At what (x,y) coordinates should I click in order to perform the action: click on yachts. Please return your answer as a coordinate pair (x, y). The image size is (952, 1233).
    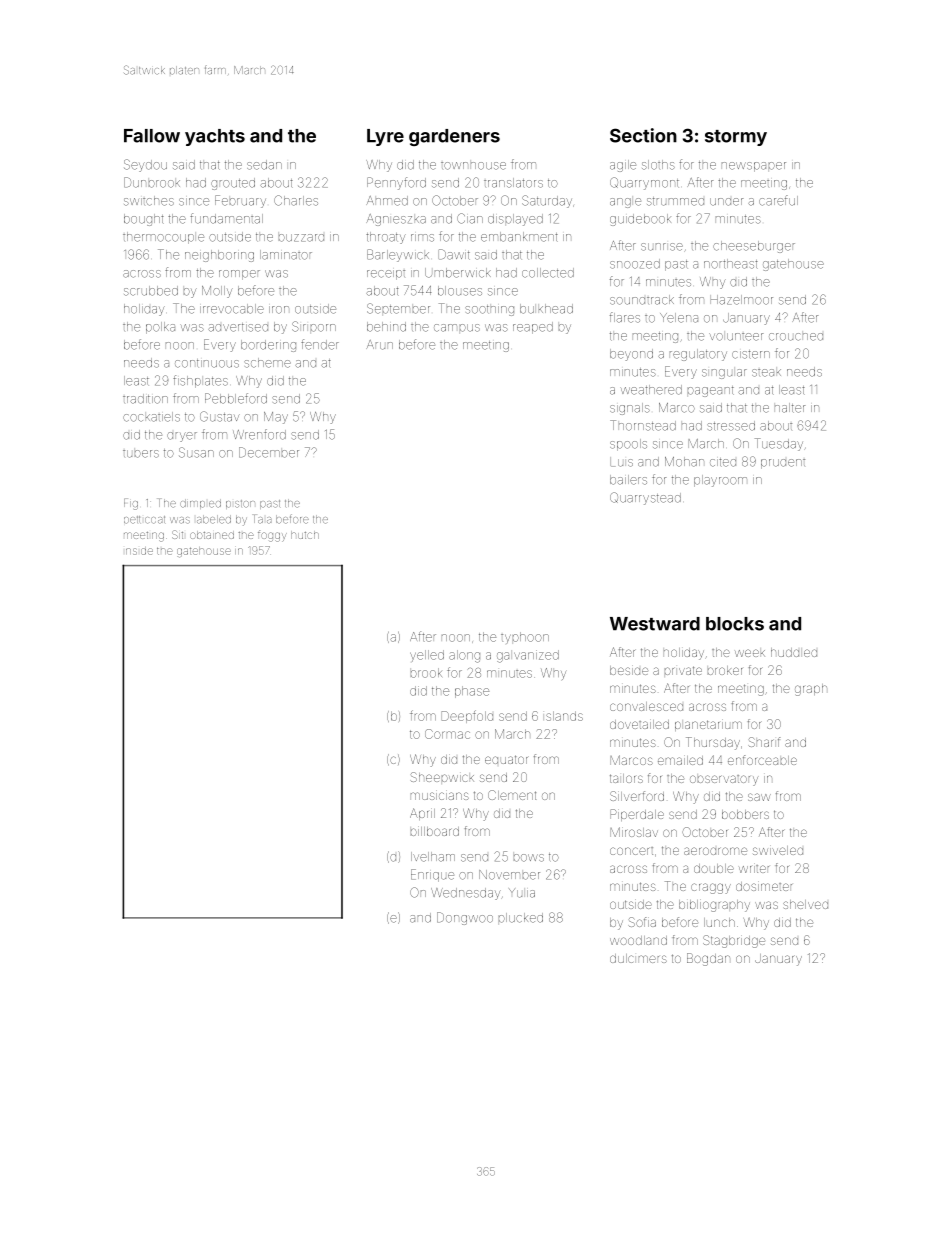
    Looking at the image, I should click on (215, 137).
